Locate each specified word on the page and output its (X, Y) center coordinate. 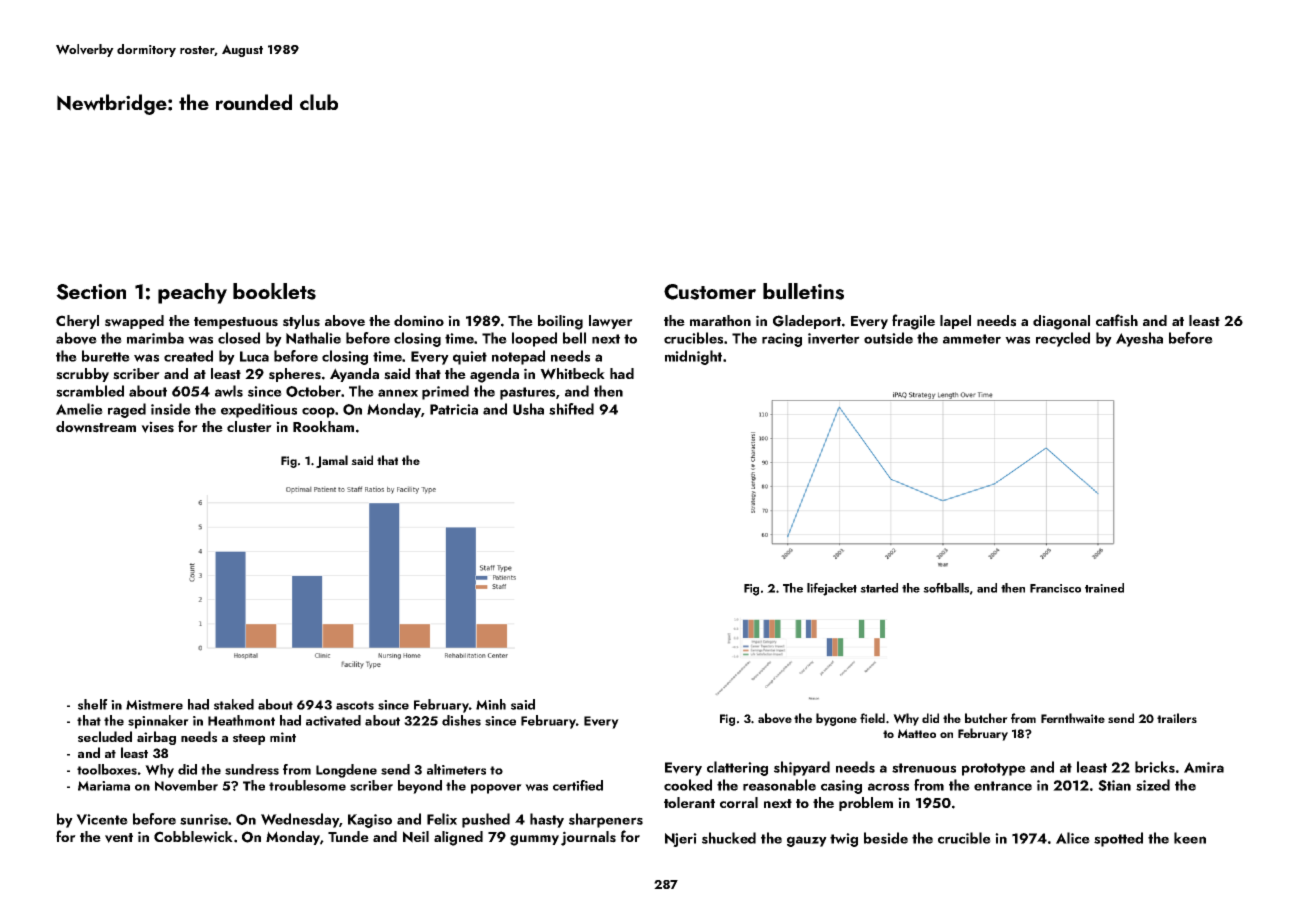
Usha (528, 409)
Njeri (681, 840)
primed (445, 392)
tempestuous (236, 323)
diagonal (1061, 322)
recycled (1063, 339)
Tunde (348, 836)
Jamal (332, 461)
